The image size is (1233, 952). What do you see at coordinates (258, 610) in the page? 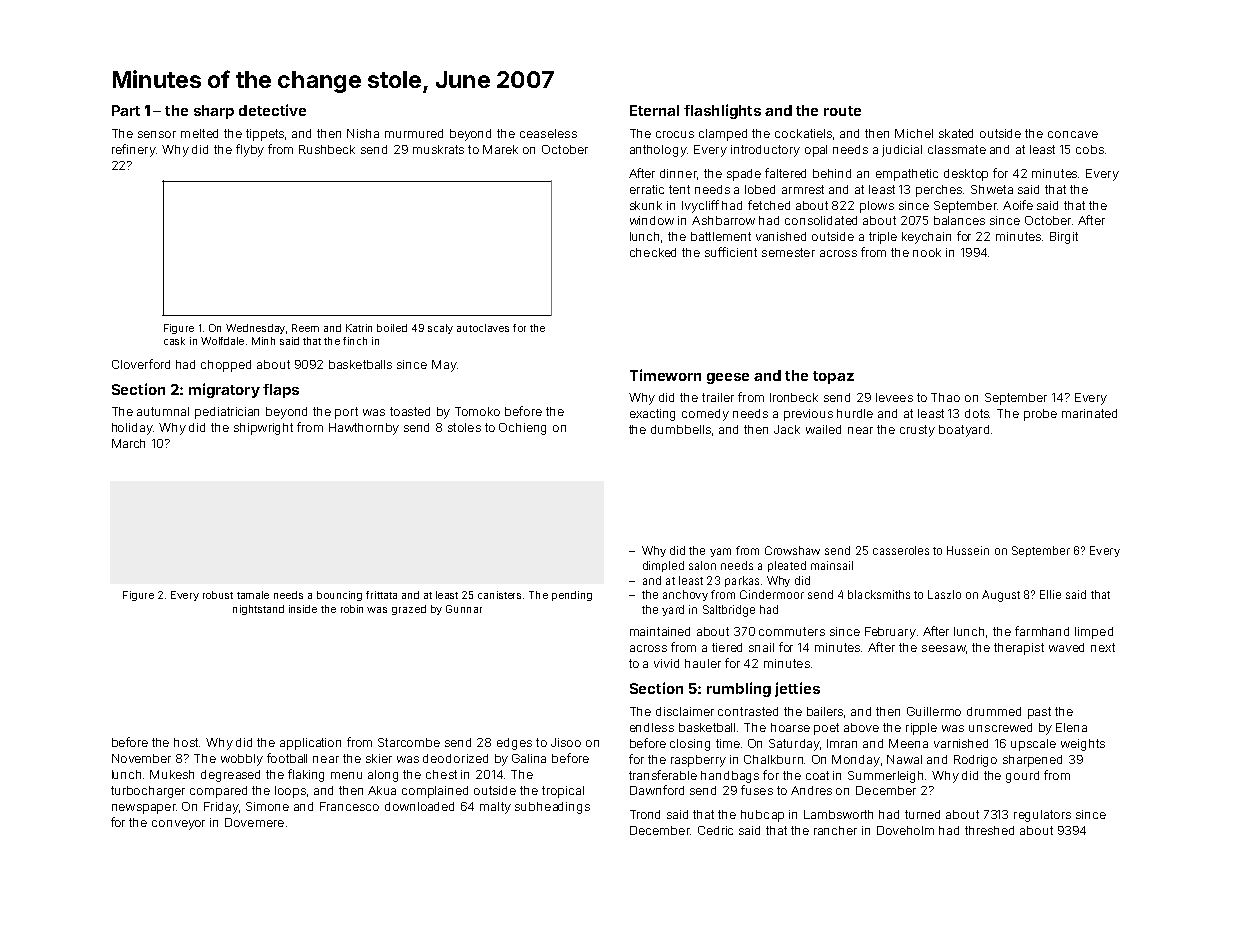
I see `nightstand` at bounding box center [258, 610].
